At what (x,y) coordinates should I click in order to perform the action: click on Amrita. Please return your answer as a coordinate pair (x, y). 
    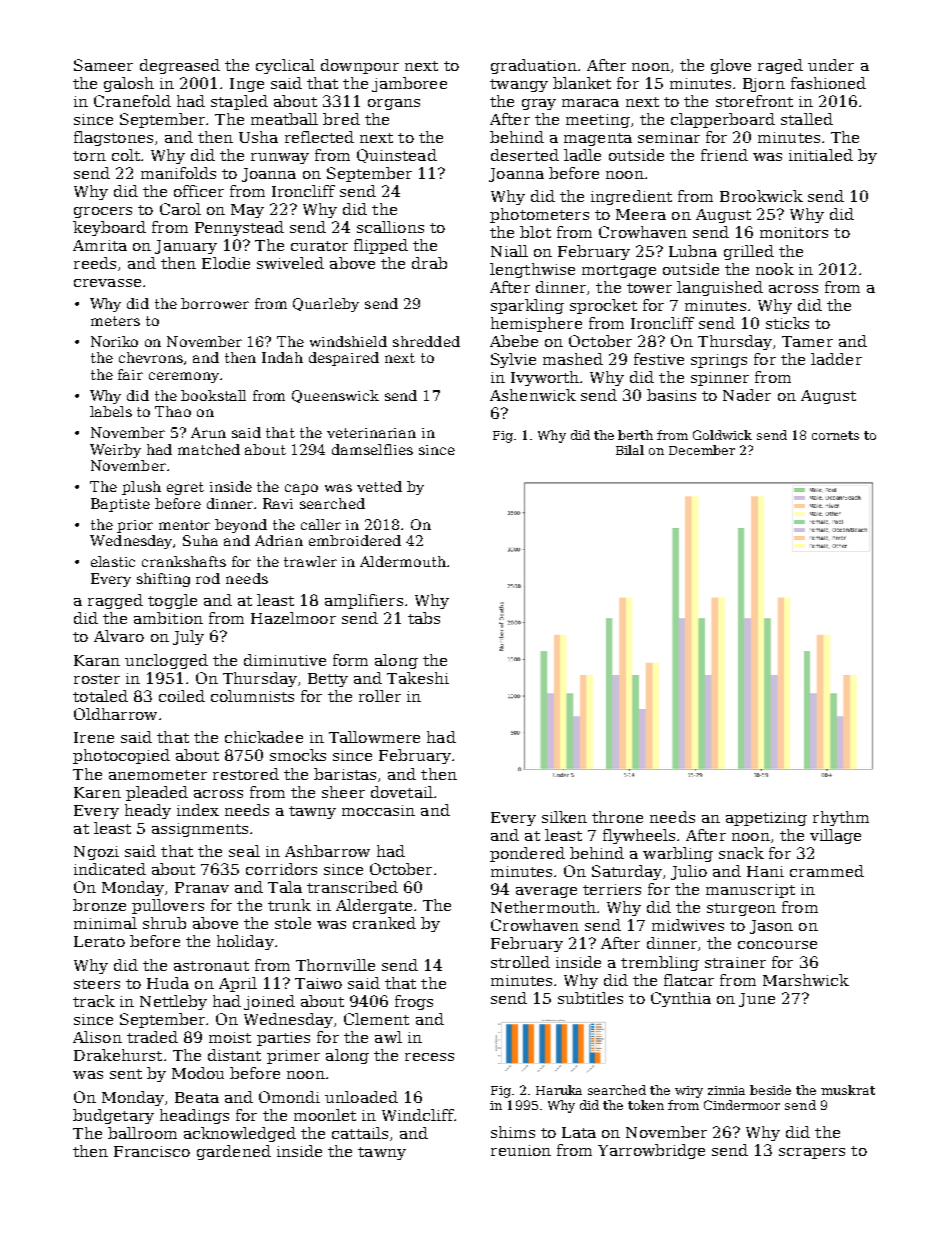
    Looking at the image, I should click on (100, 245).
